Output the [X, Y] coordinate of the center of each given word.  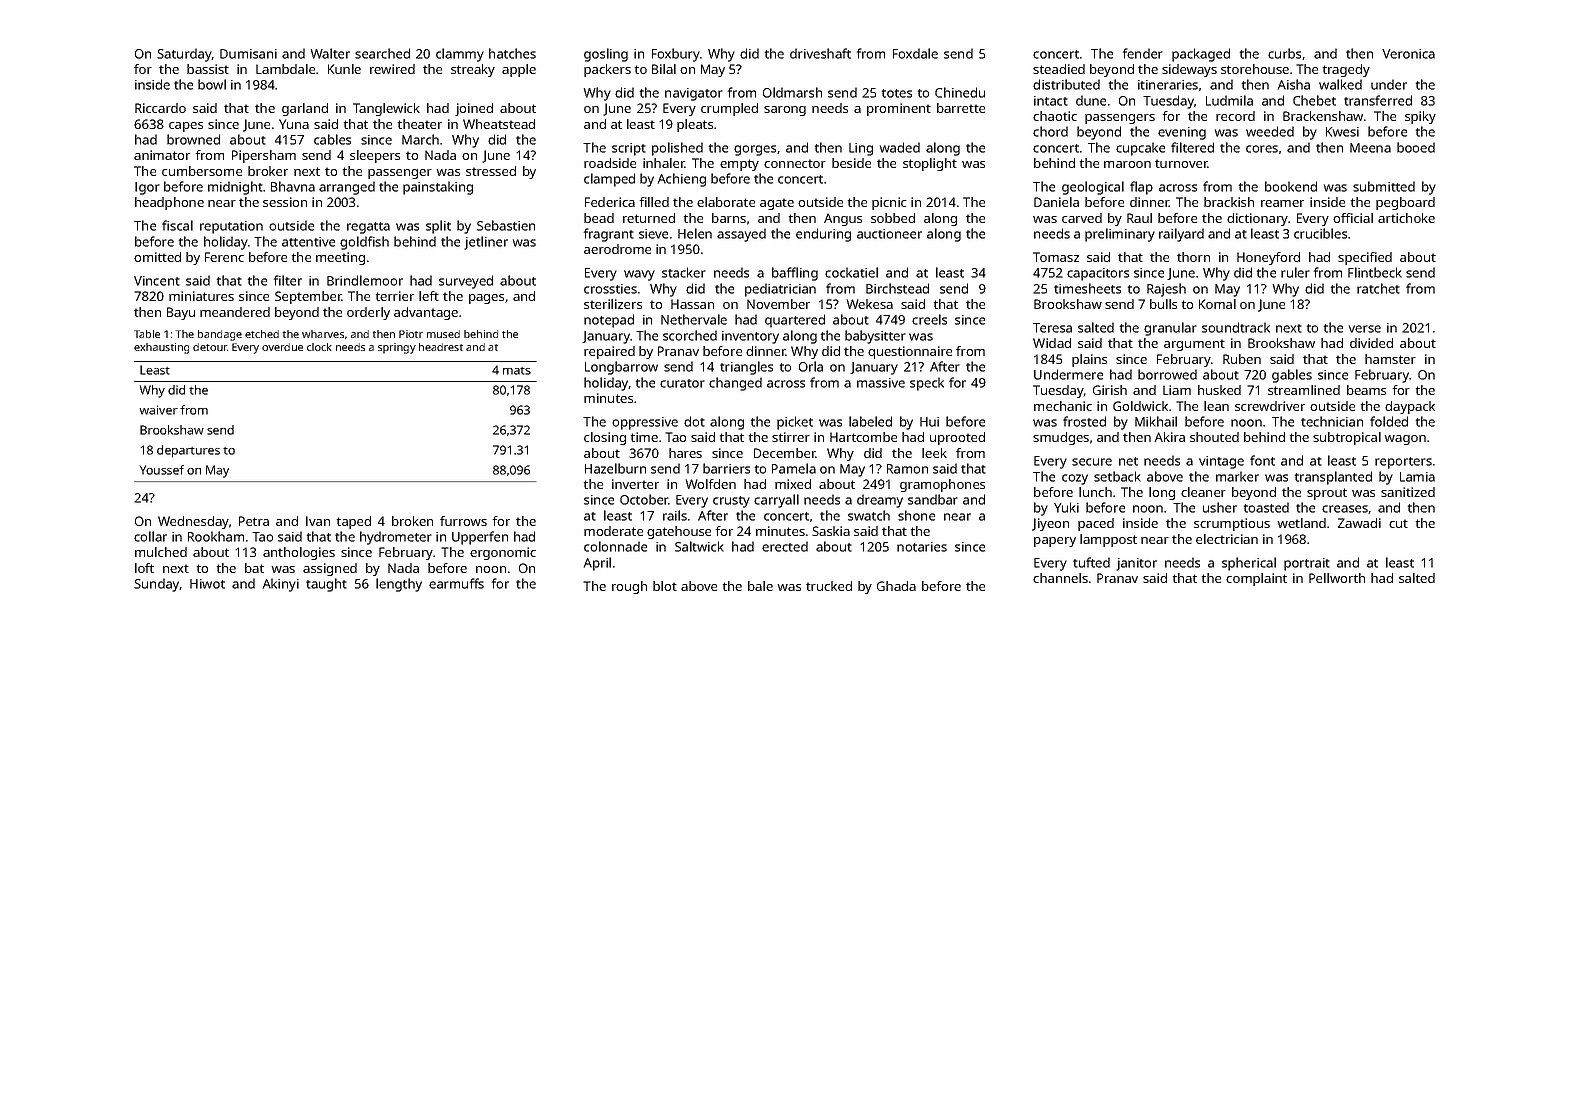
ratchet [1378, 288]
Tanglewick [386, 109]
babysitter [875, 337]
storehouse [1255, 69]
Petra [254, 521]
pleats [695, 125]
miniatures [201, 296]
